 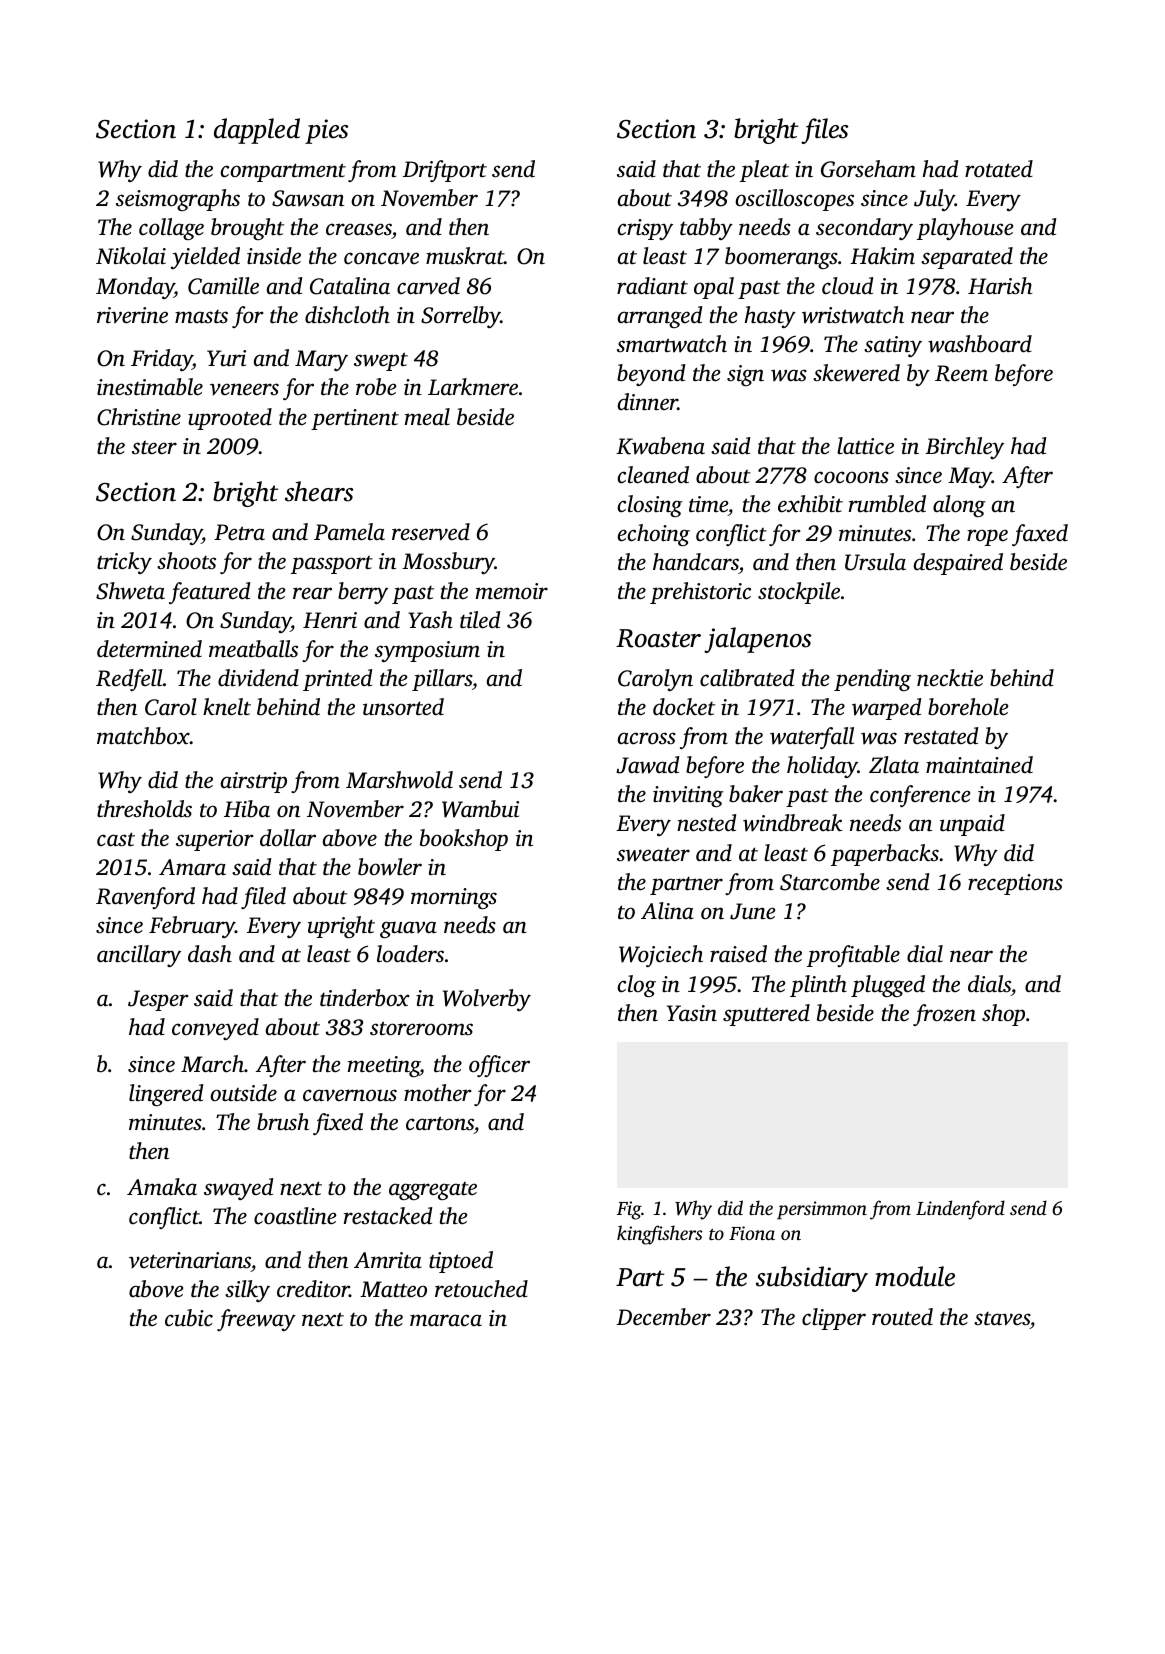 I want to click on staves, so click(x=1002, y=1319).
